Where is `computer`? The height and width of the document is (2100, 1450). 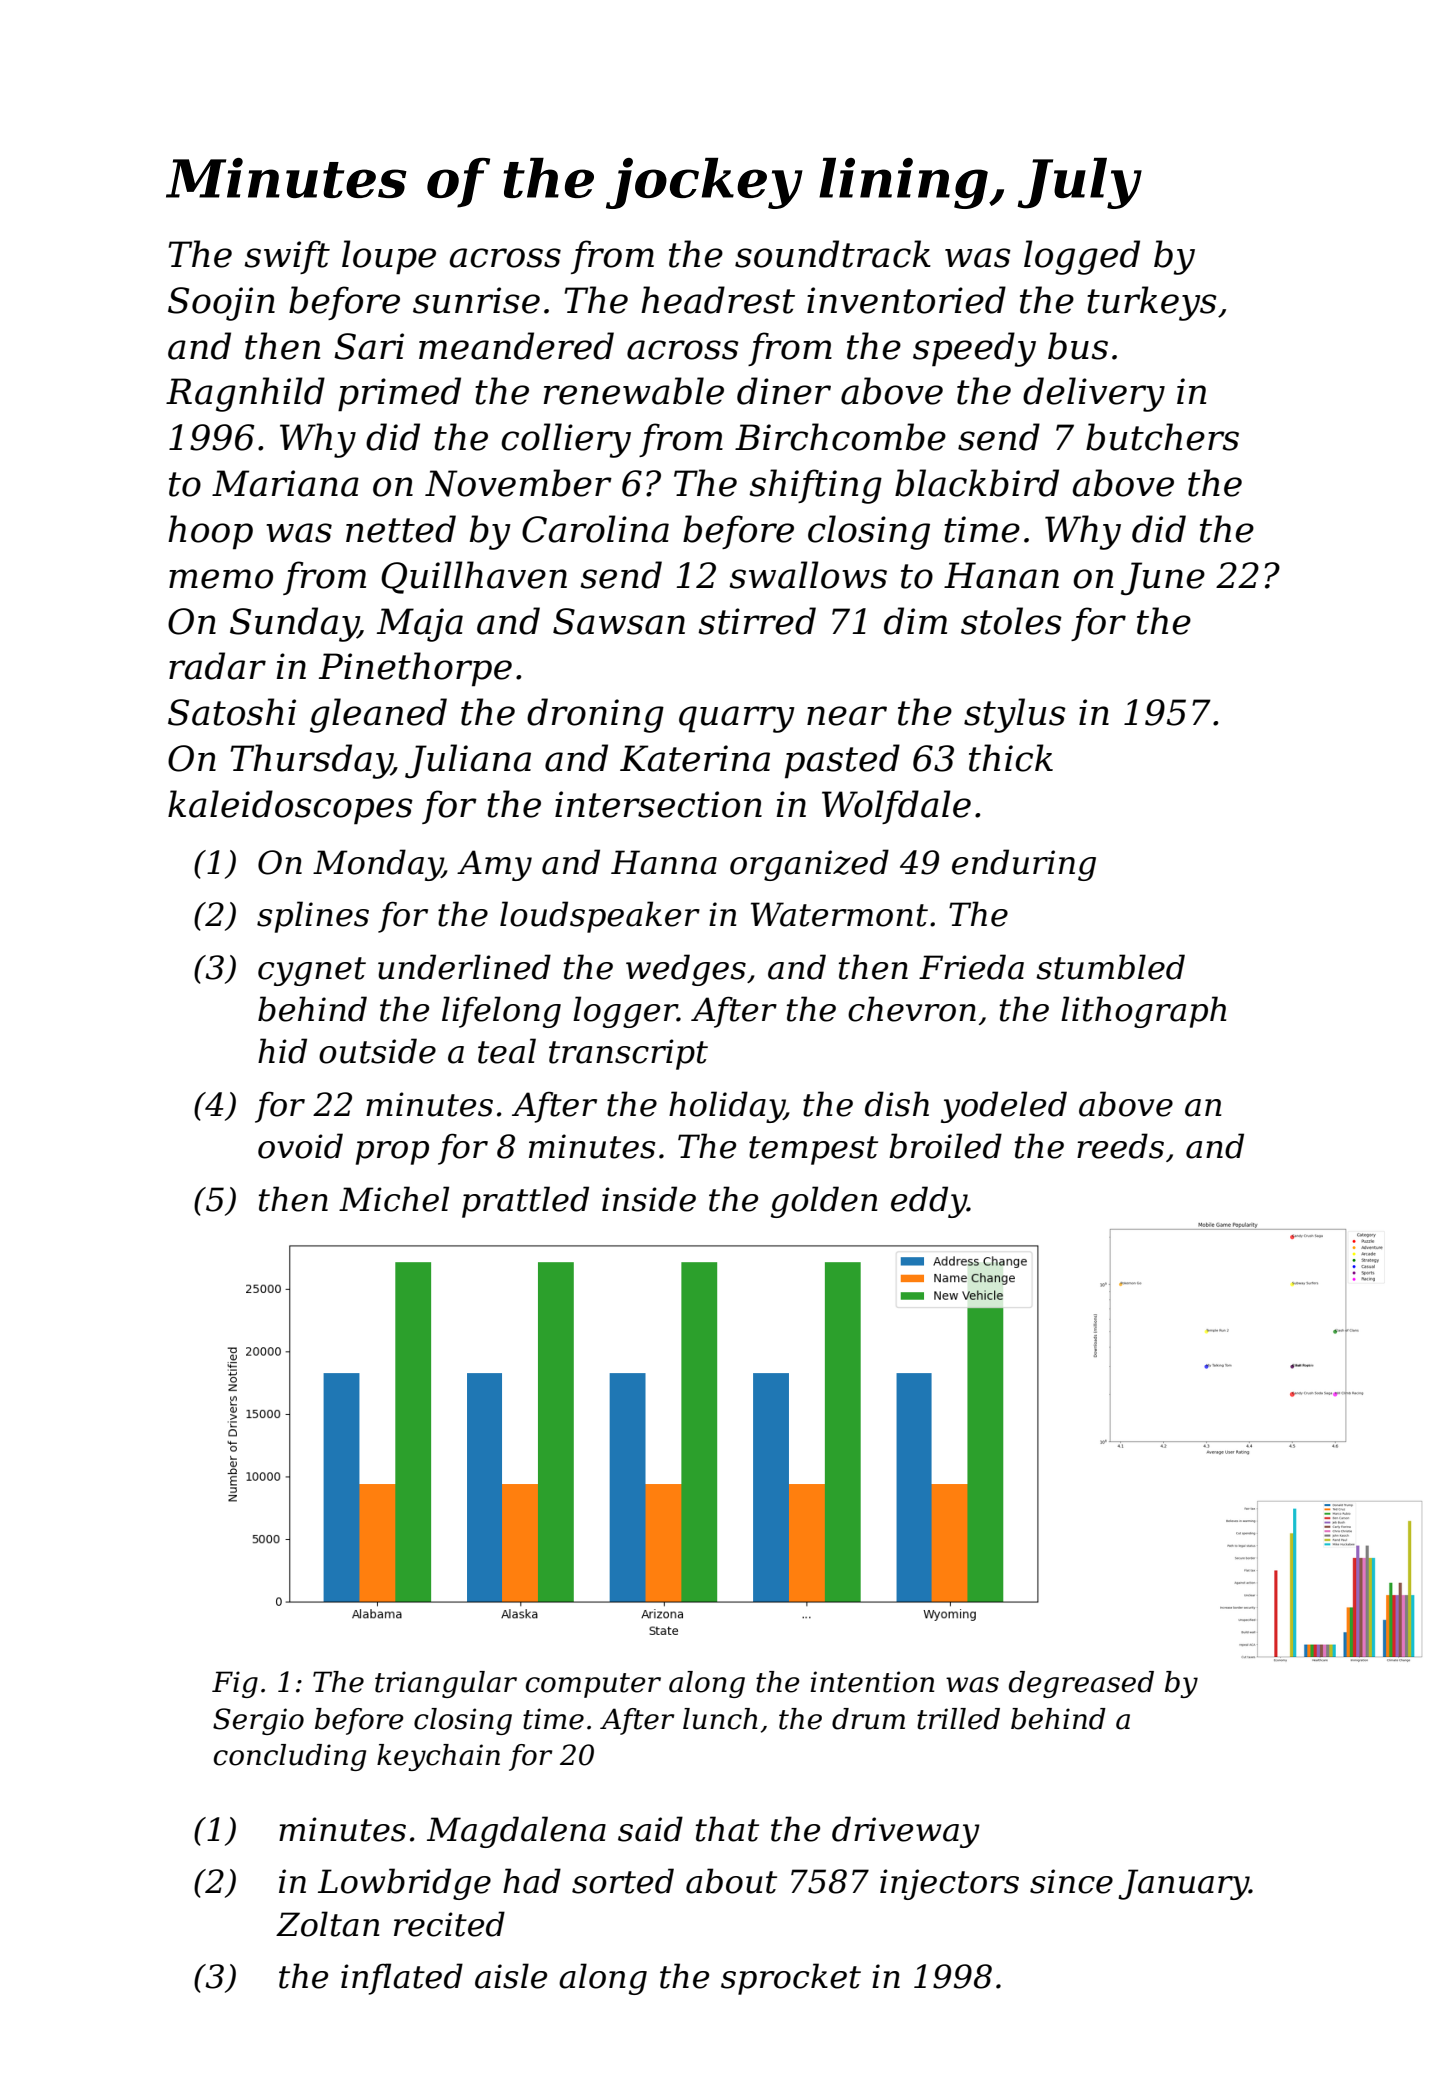 computer is located at coordinates (593, 1685).
